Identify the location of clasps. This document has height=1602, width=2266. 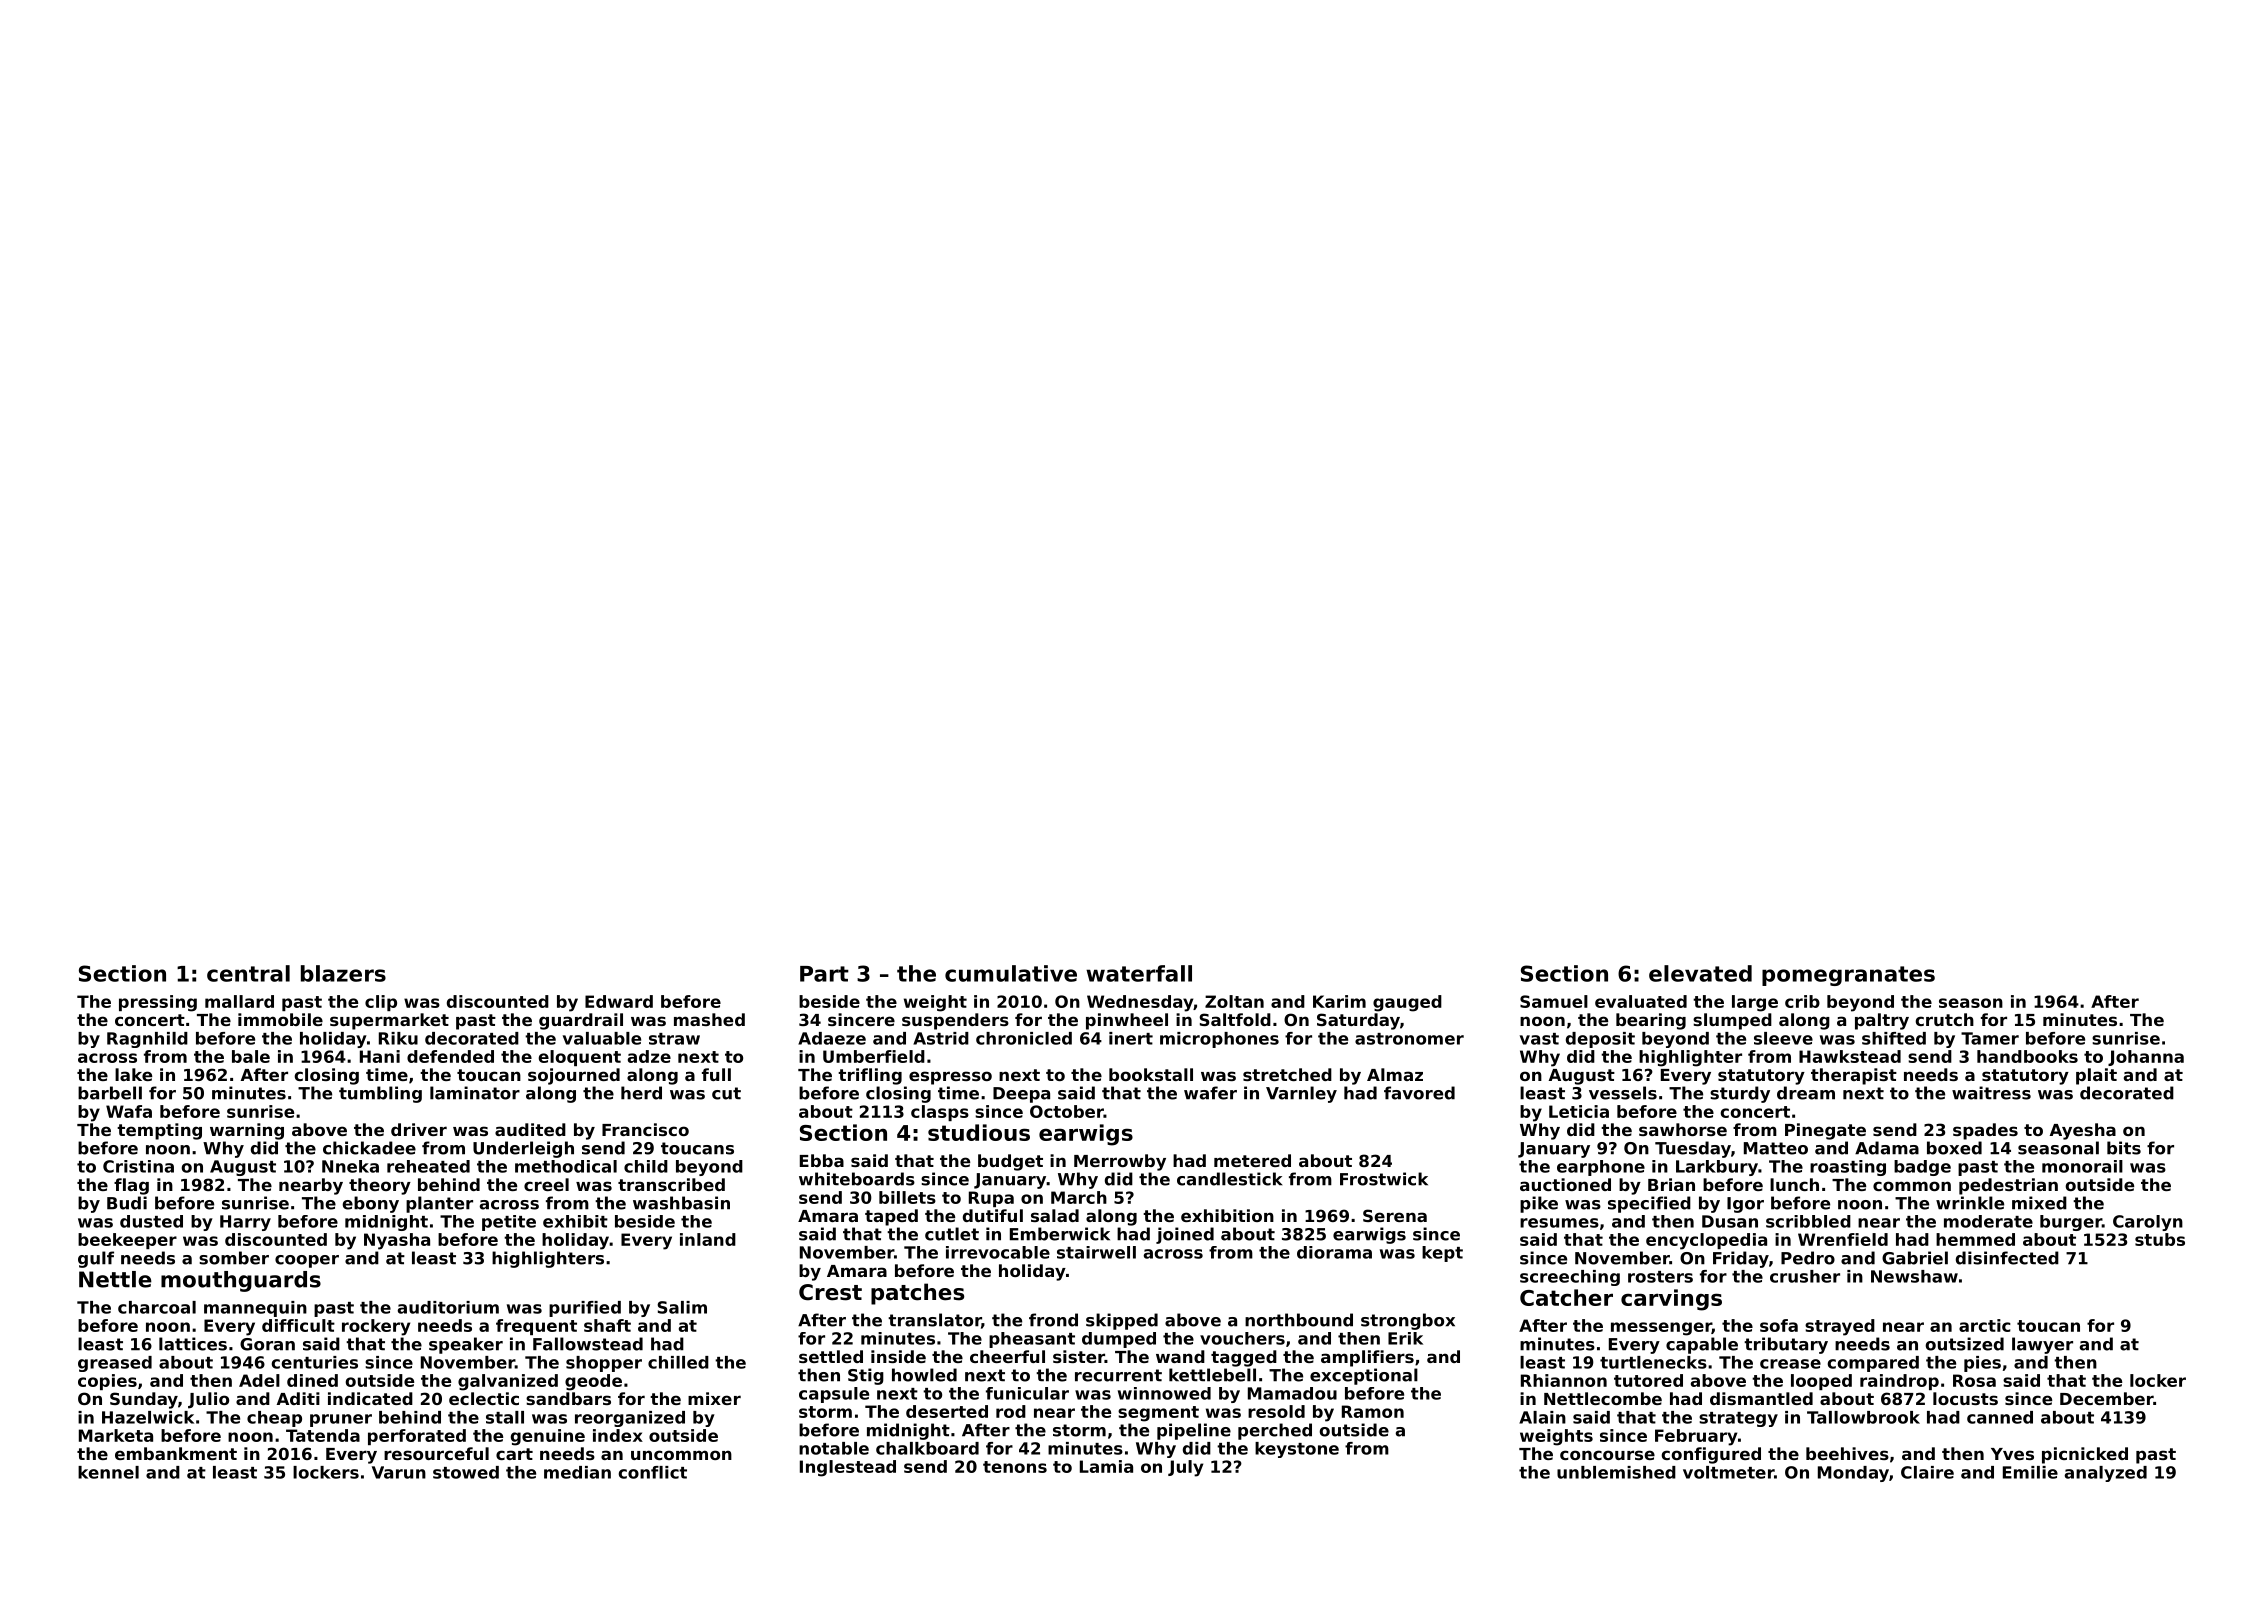
(940, 1113).
